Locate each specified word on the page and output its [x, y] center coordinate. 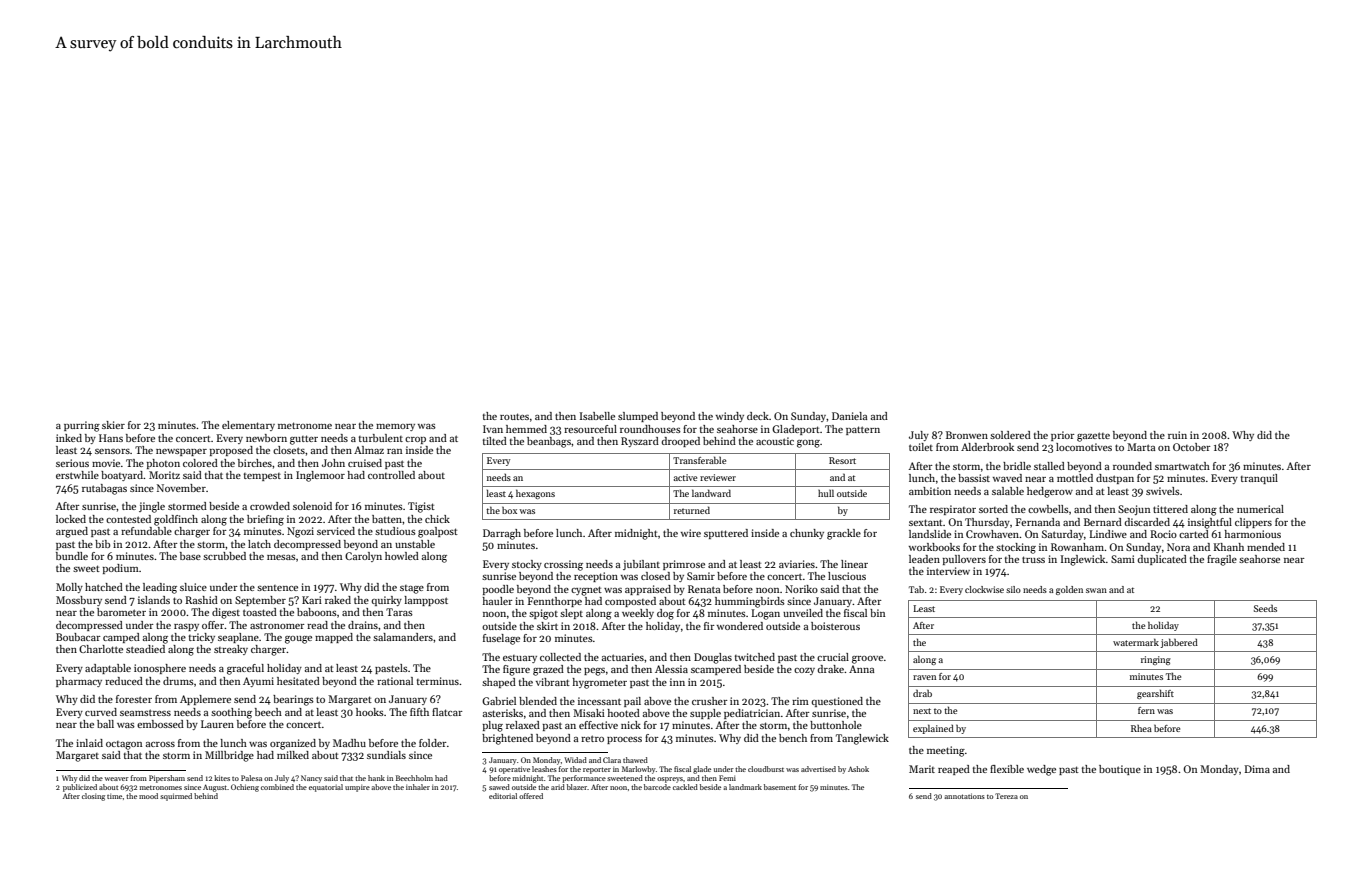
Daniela [849, 416]
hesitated [298, 681]
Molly [69, 588]
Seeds [1265, 608]
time [114, 796]
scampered [716, 670]
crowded [270, 506]
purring [82, 426]
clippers [1253, 523]
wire [691, 533]
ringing [1156, 660]
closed [655, 576]
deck [758, 416]
